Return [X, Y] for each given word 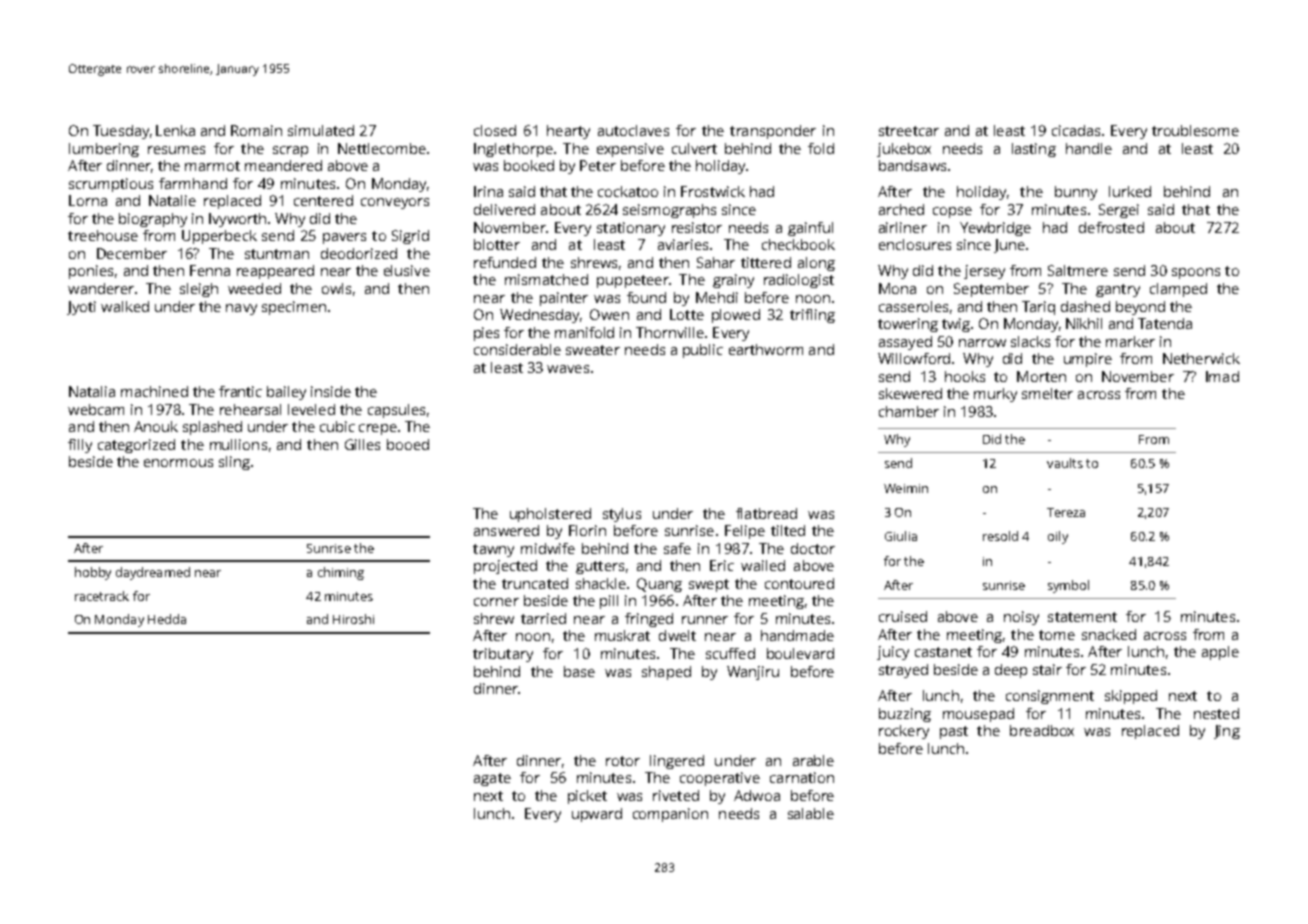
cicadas [1076, 130]
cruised [903, 616]
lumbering [104, 150]
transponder [773, 132]
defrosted [1111, 227]
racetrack [102, 596]
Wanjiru [753, 673]
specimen [294, 308]
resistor [697, 227]
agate [492, 779]
